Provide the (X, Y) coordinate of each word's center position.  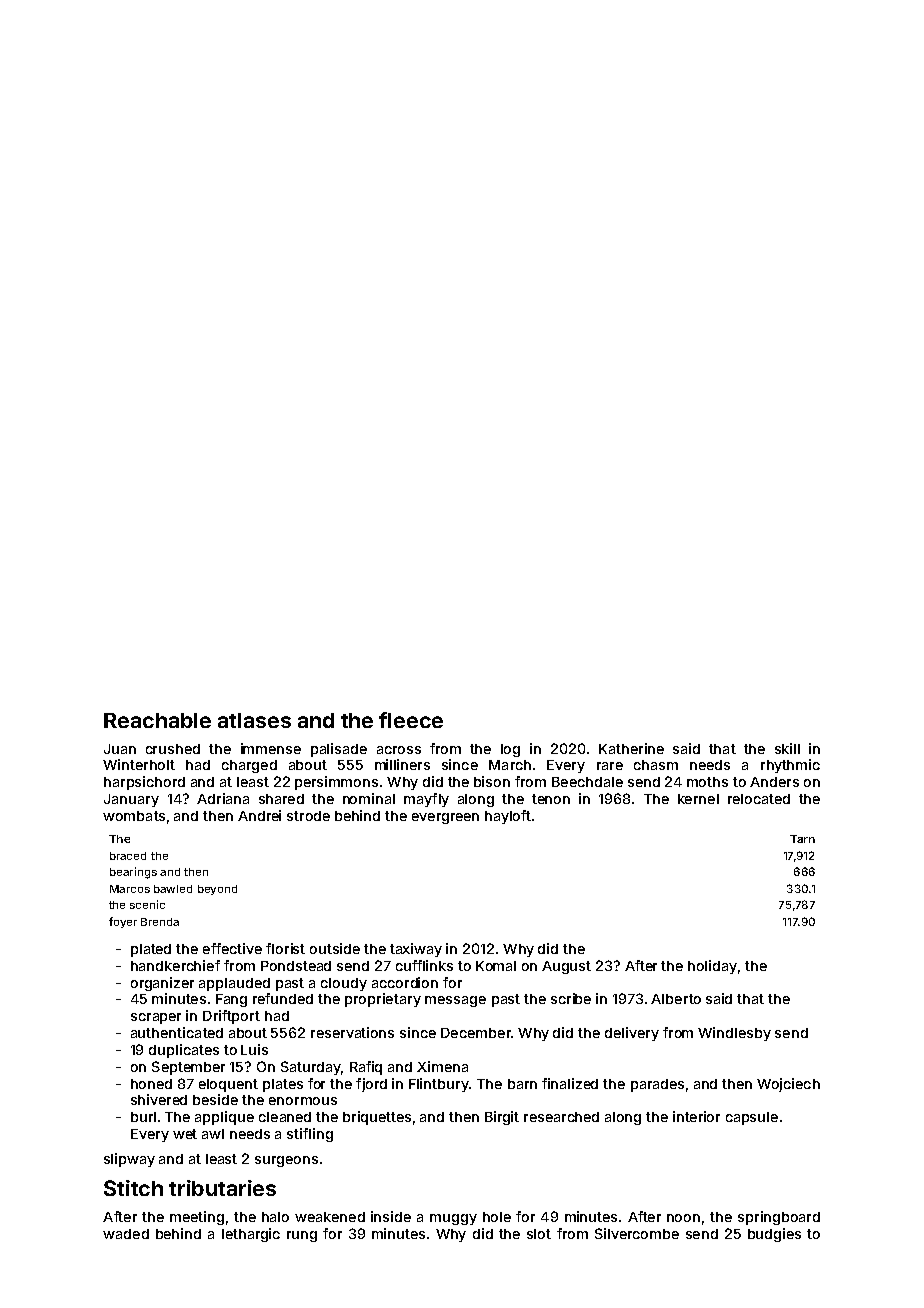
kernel (698, 799)
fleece (411, 720)
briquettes (377, 1118)
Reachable (157, 720)
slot (539, 1234)
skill (787, 748)
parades (657, 1085)
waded (126, 1234)
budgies (774, 1235)
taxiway (416, 950)
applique (224, 1118)
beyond (217, 890)
